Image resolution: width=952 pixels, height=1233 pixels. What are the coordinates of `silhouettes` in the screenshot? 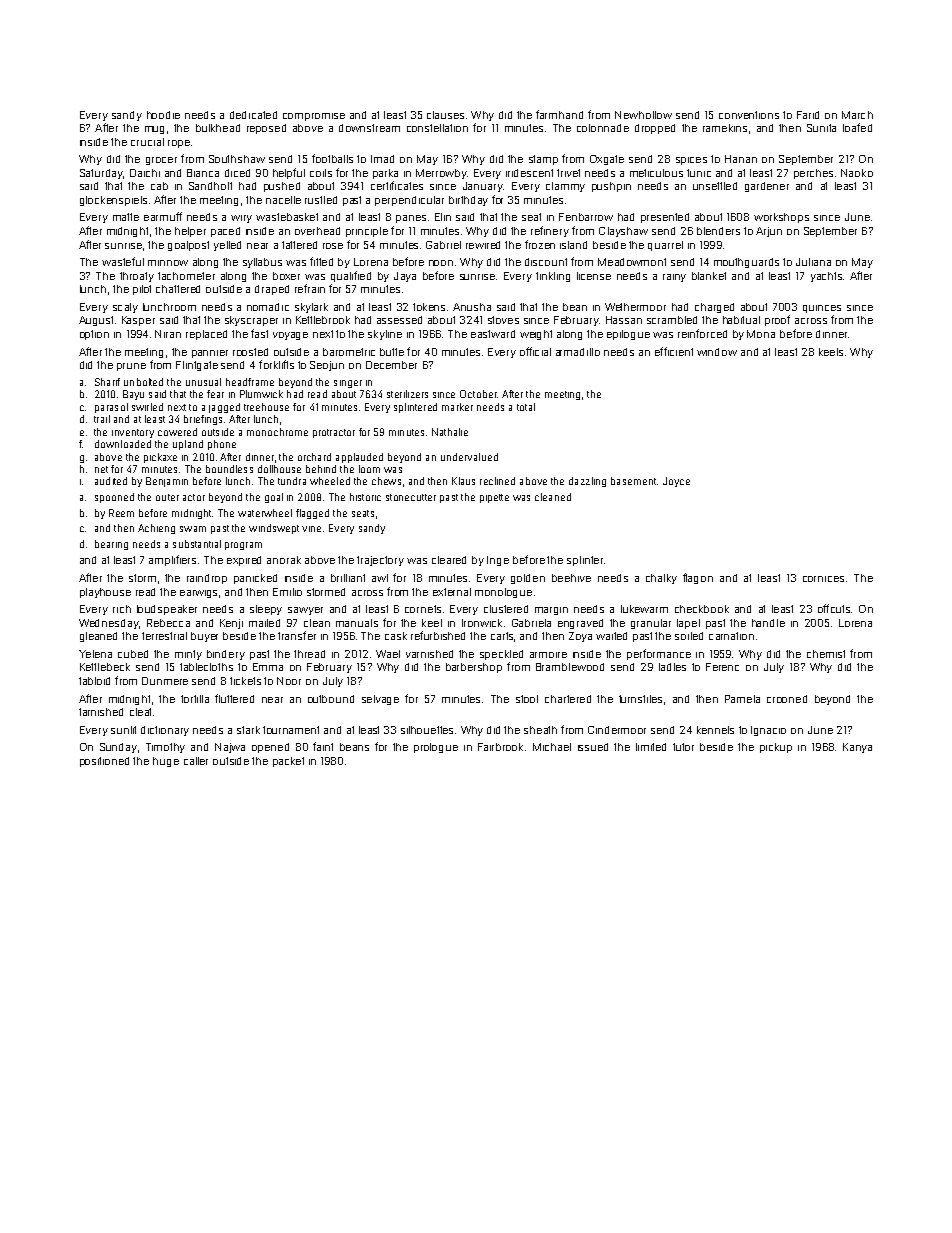 It's located at (427, 730).
